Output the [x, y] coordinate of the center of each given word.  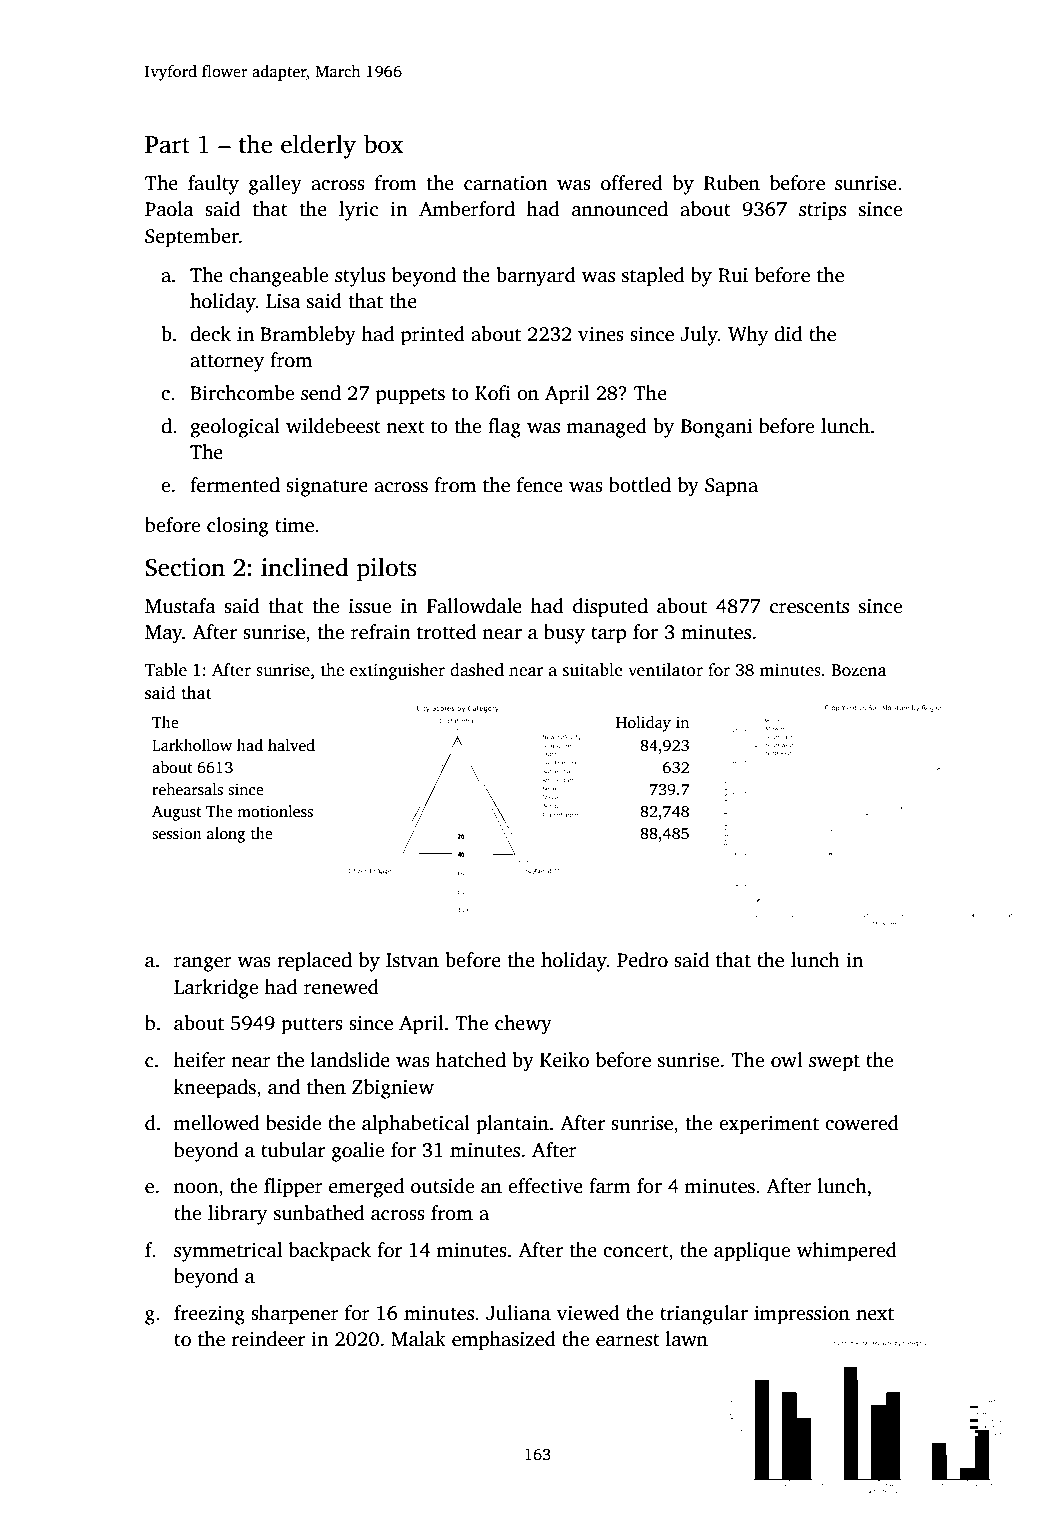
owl [787, 1060]
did [788, 334]
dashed [477, 670]
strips [822, 211]
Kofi [493, 393]
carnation [506, 183]
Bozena [859, 670]
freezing [209, 1315]
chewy [523, 1025]
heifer [200, 1060]
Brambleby [308, 336]
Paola [169, 209]
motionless [275, 811]
